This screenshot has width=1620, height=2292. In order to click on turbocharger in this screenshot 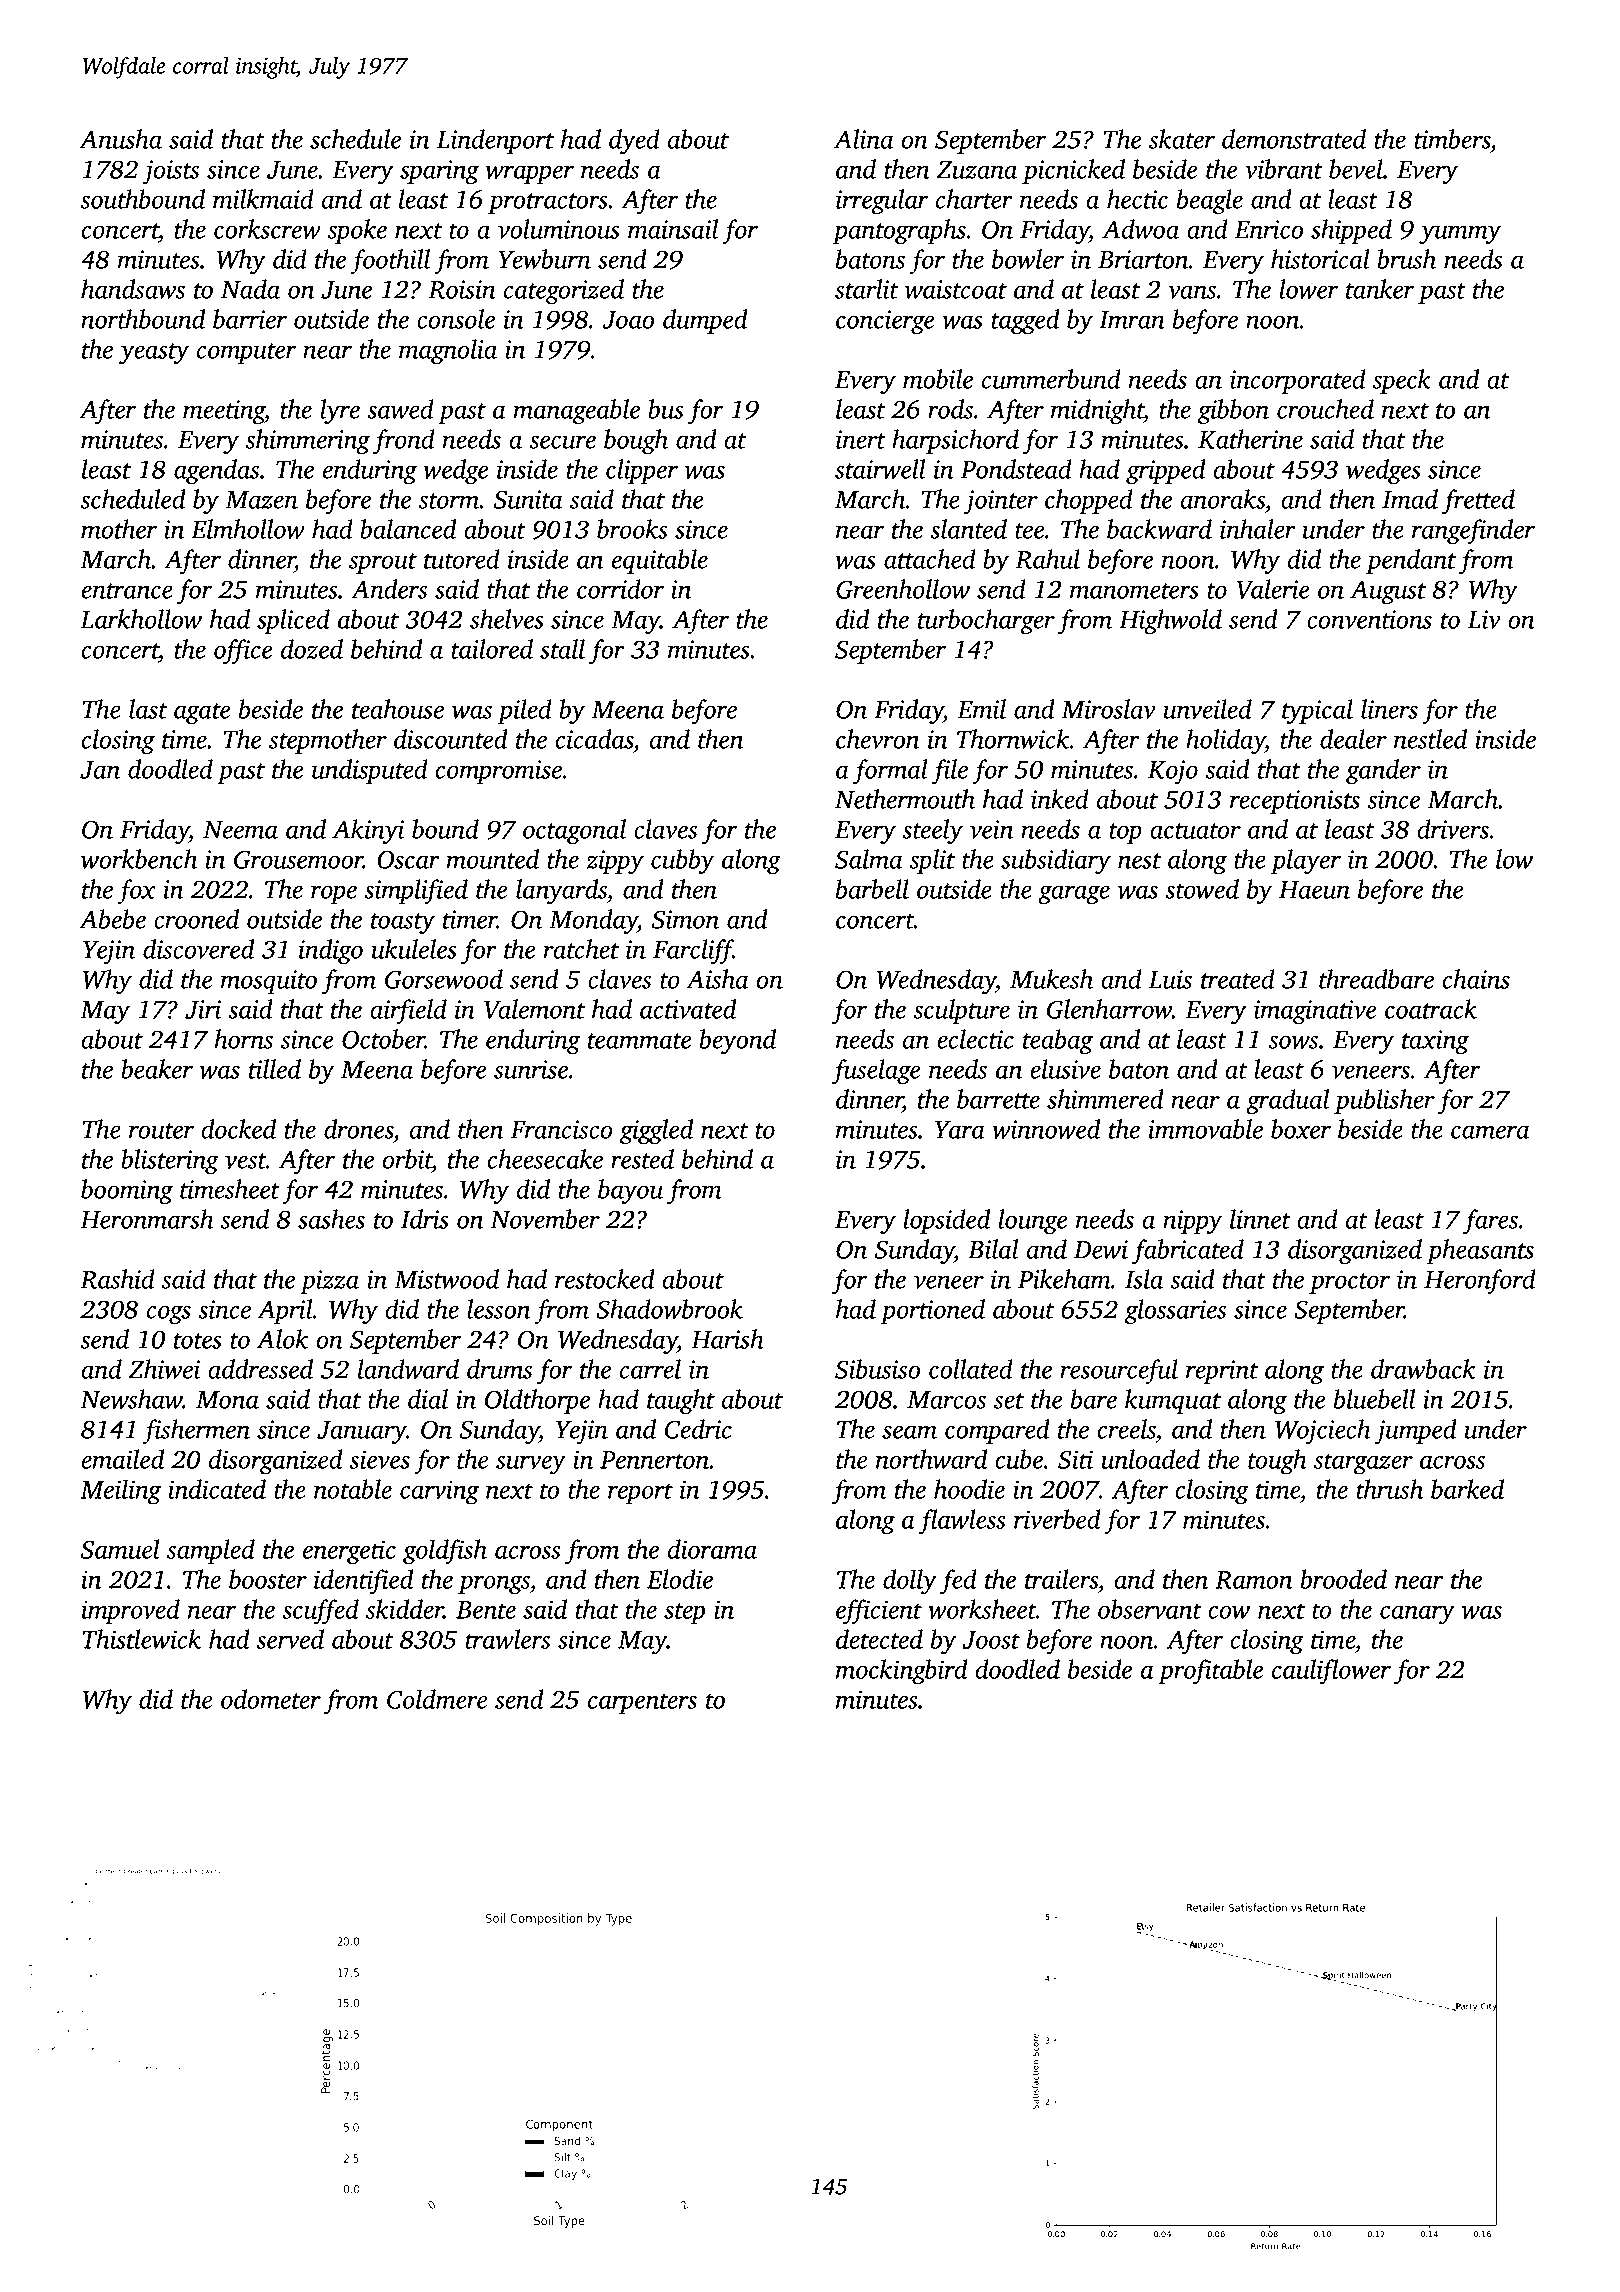, I will do `click(986, 622)`.
